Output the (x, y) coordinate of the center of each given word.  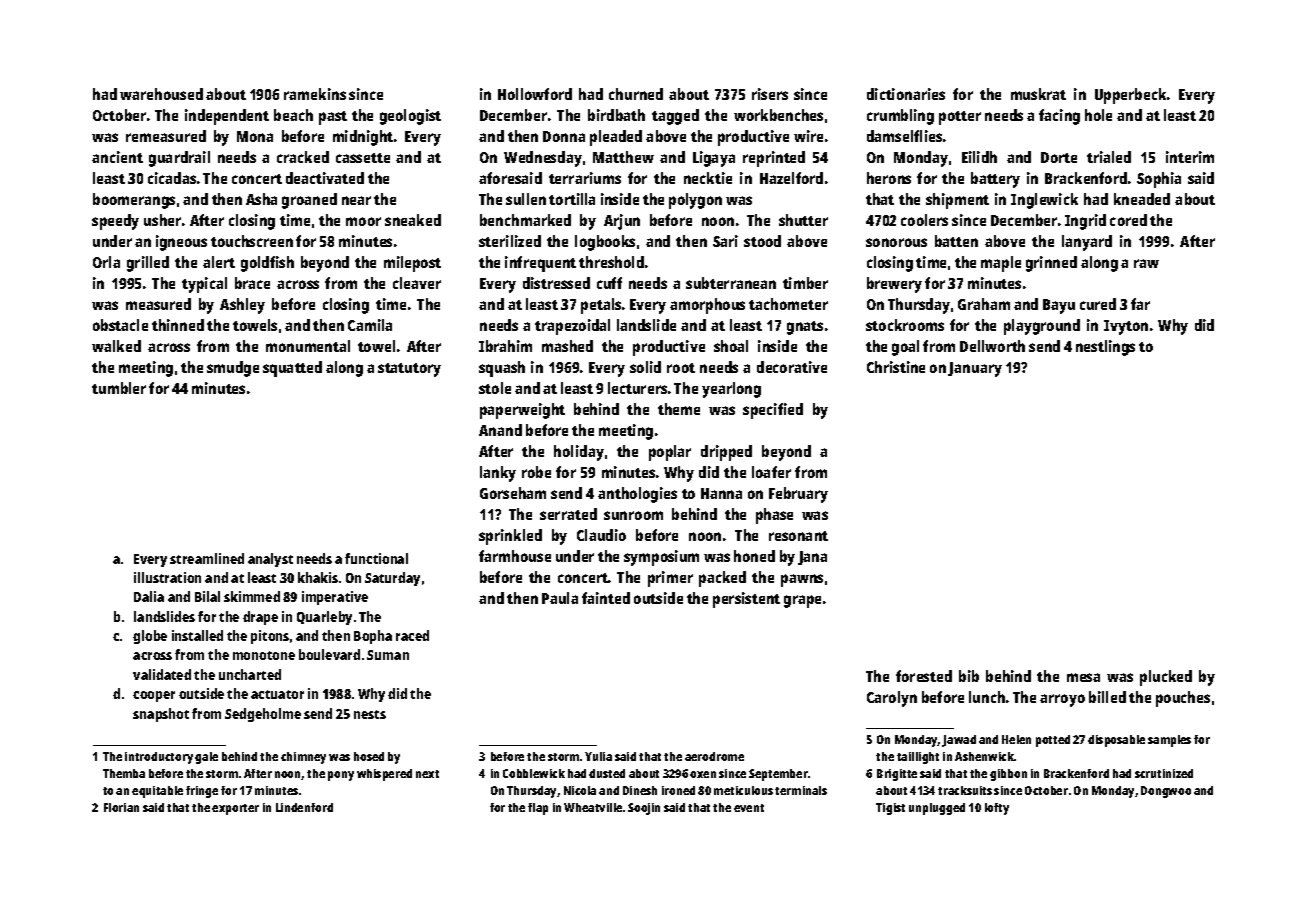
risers (770, 94)
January (975, 369)
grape (802, 601)
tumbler (119, 388)
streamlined (207, 558)
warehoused (161, 94)
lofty (997, 809)
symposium (661, 558)
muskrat (1038, 94)
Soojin (644, 809)
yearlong (731, 390)
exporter (235, 809)
